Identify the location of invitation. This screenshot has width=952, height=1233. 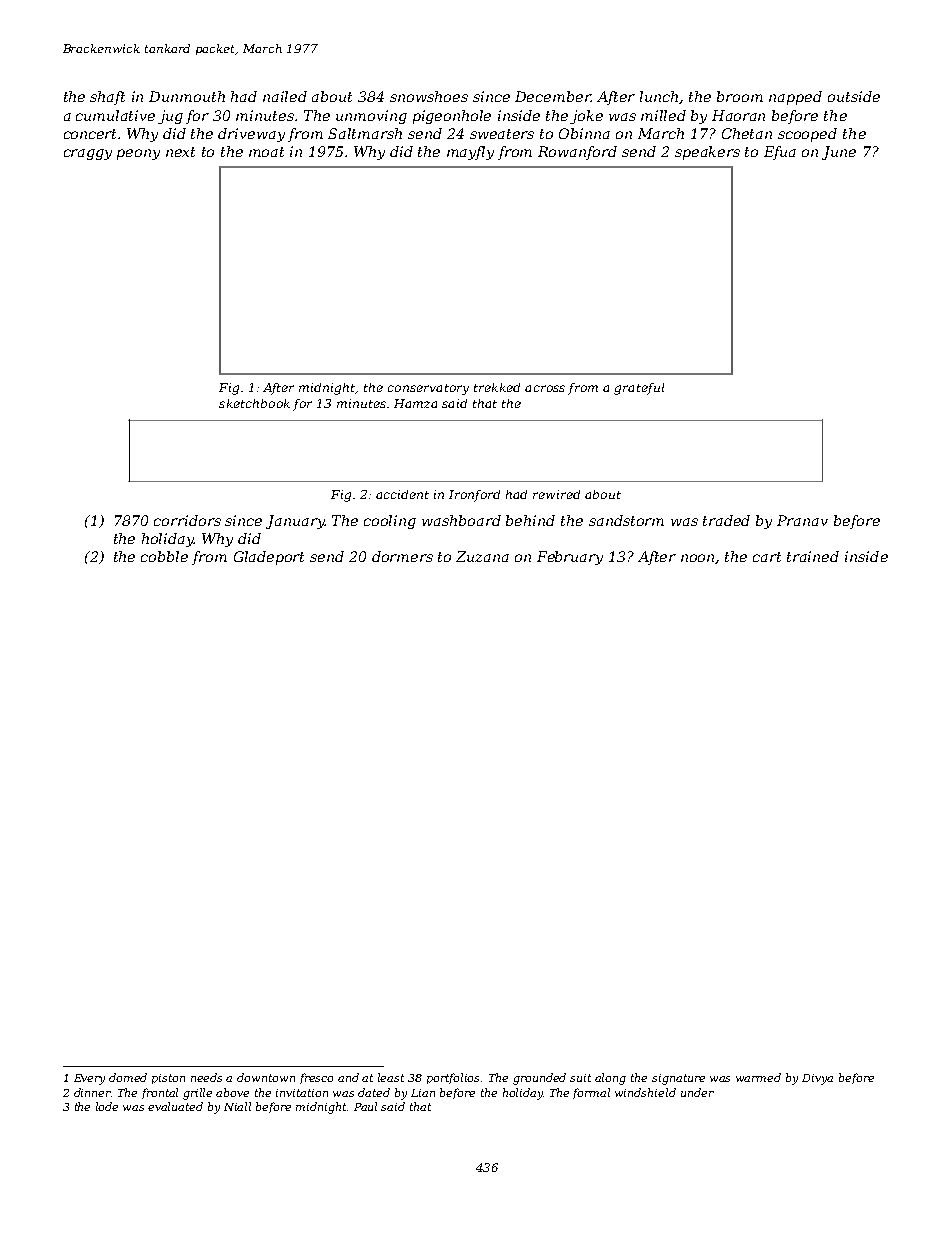
(302, 1093).
